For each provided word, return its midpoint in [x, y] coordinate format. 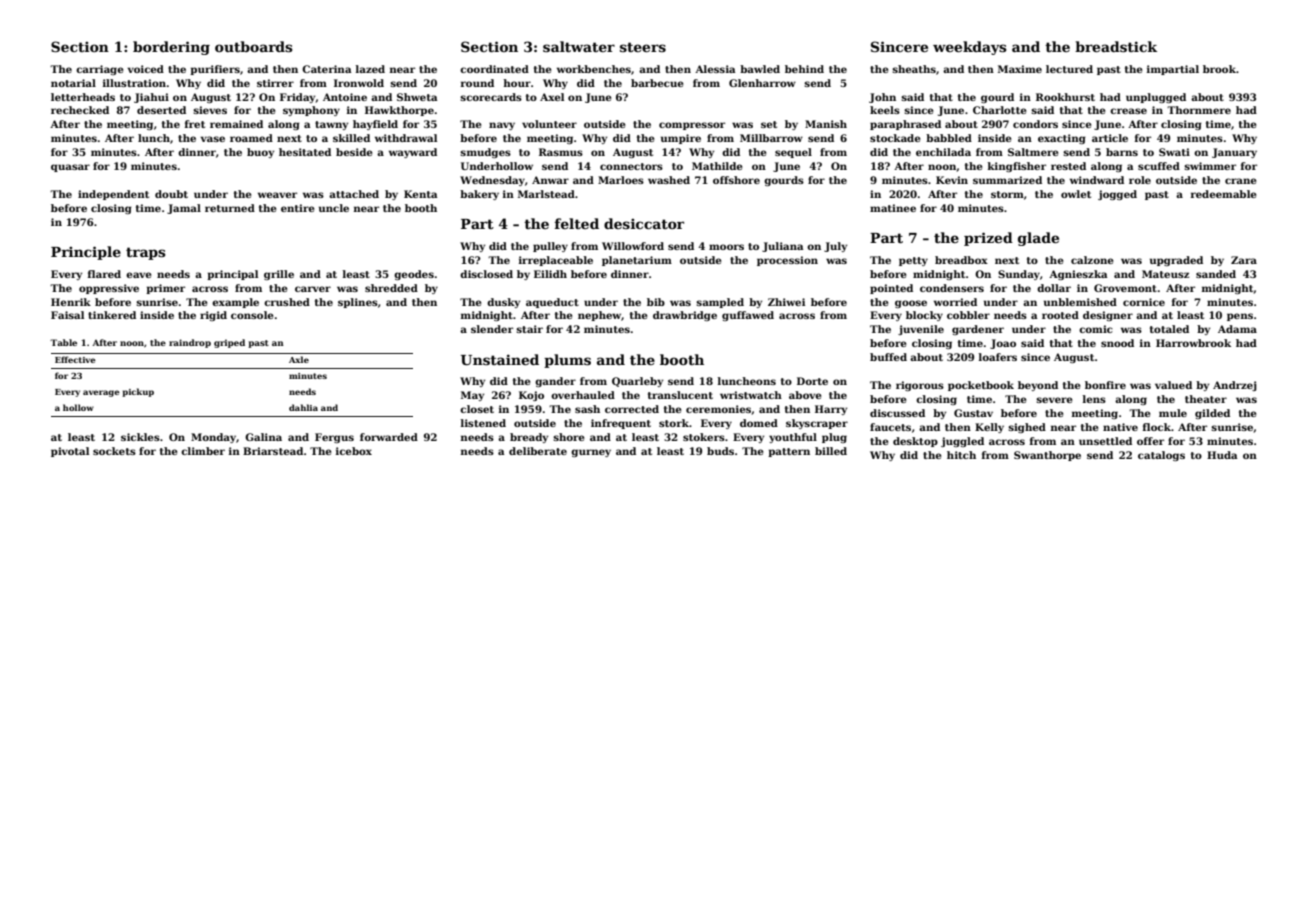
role [1140, 180]
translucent [680, 395]
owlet [1076, 194]
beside [354, 152]
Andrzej [1235, 386]
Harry [831, 410]
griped [229, 343]
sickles [140, 437]
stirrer [275, 83]
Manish [826, 124]
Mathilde [717, 166]
